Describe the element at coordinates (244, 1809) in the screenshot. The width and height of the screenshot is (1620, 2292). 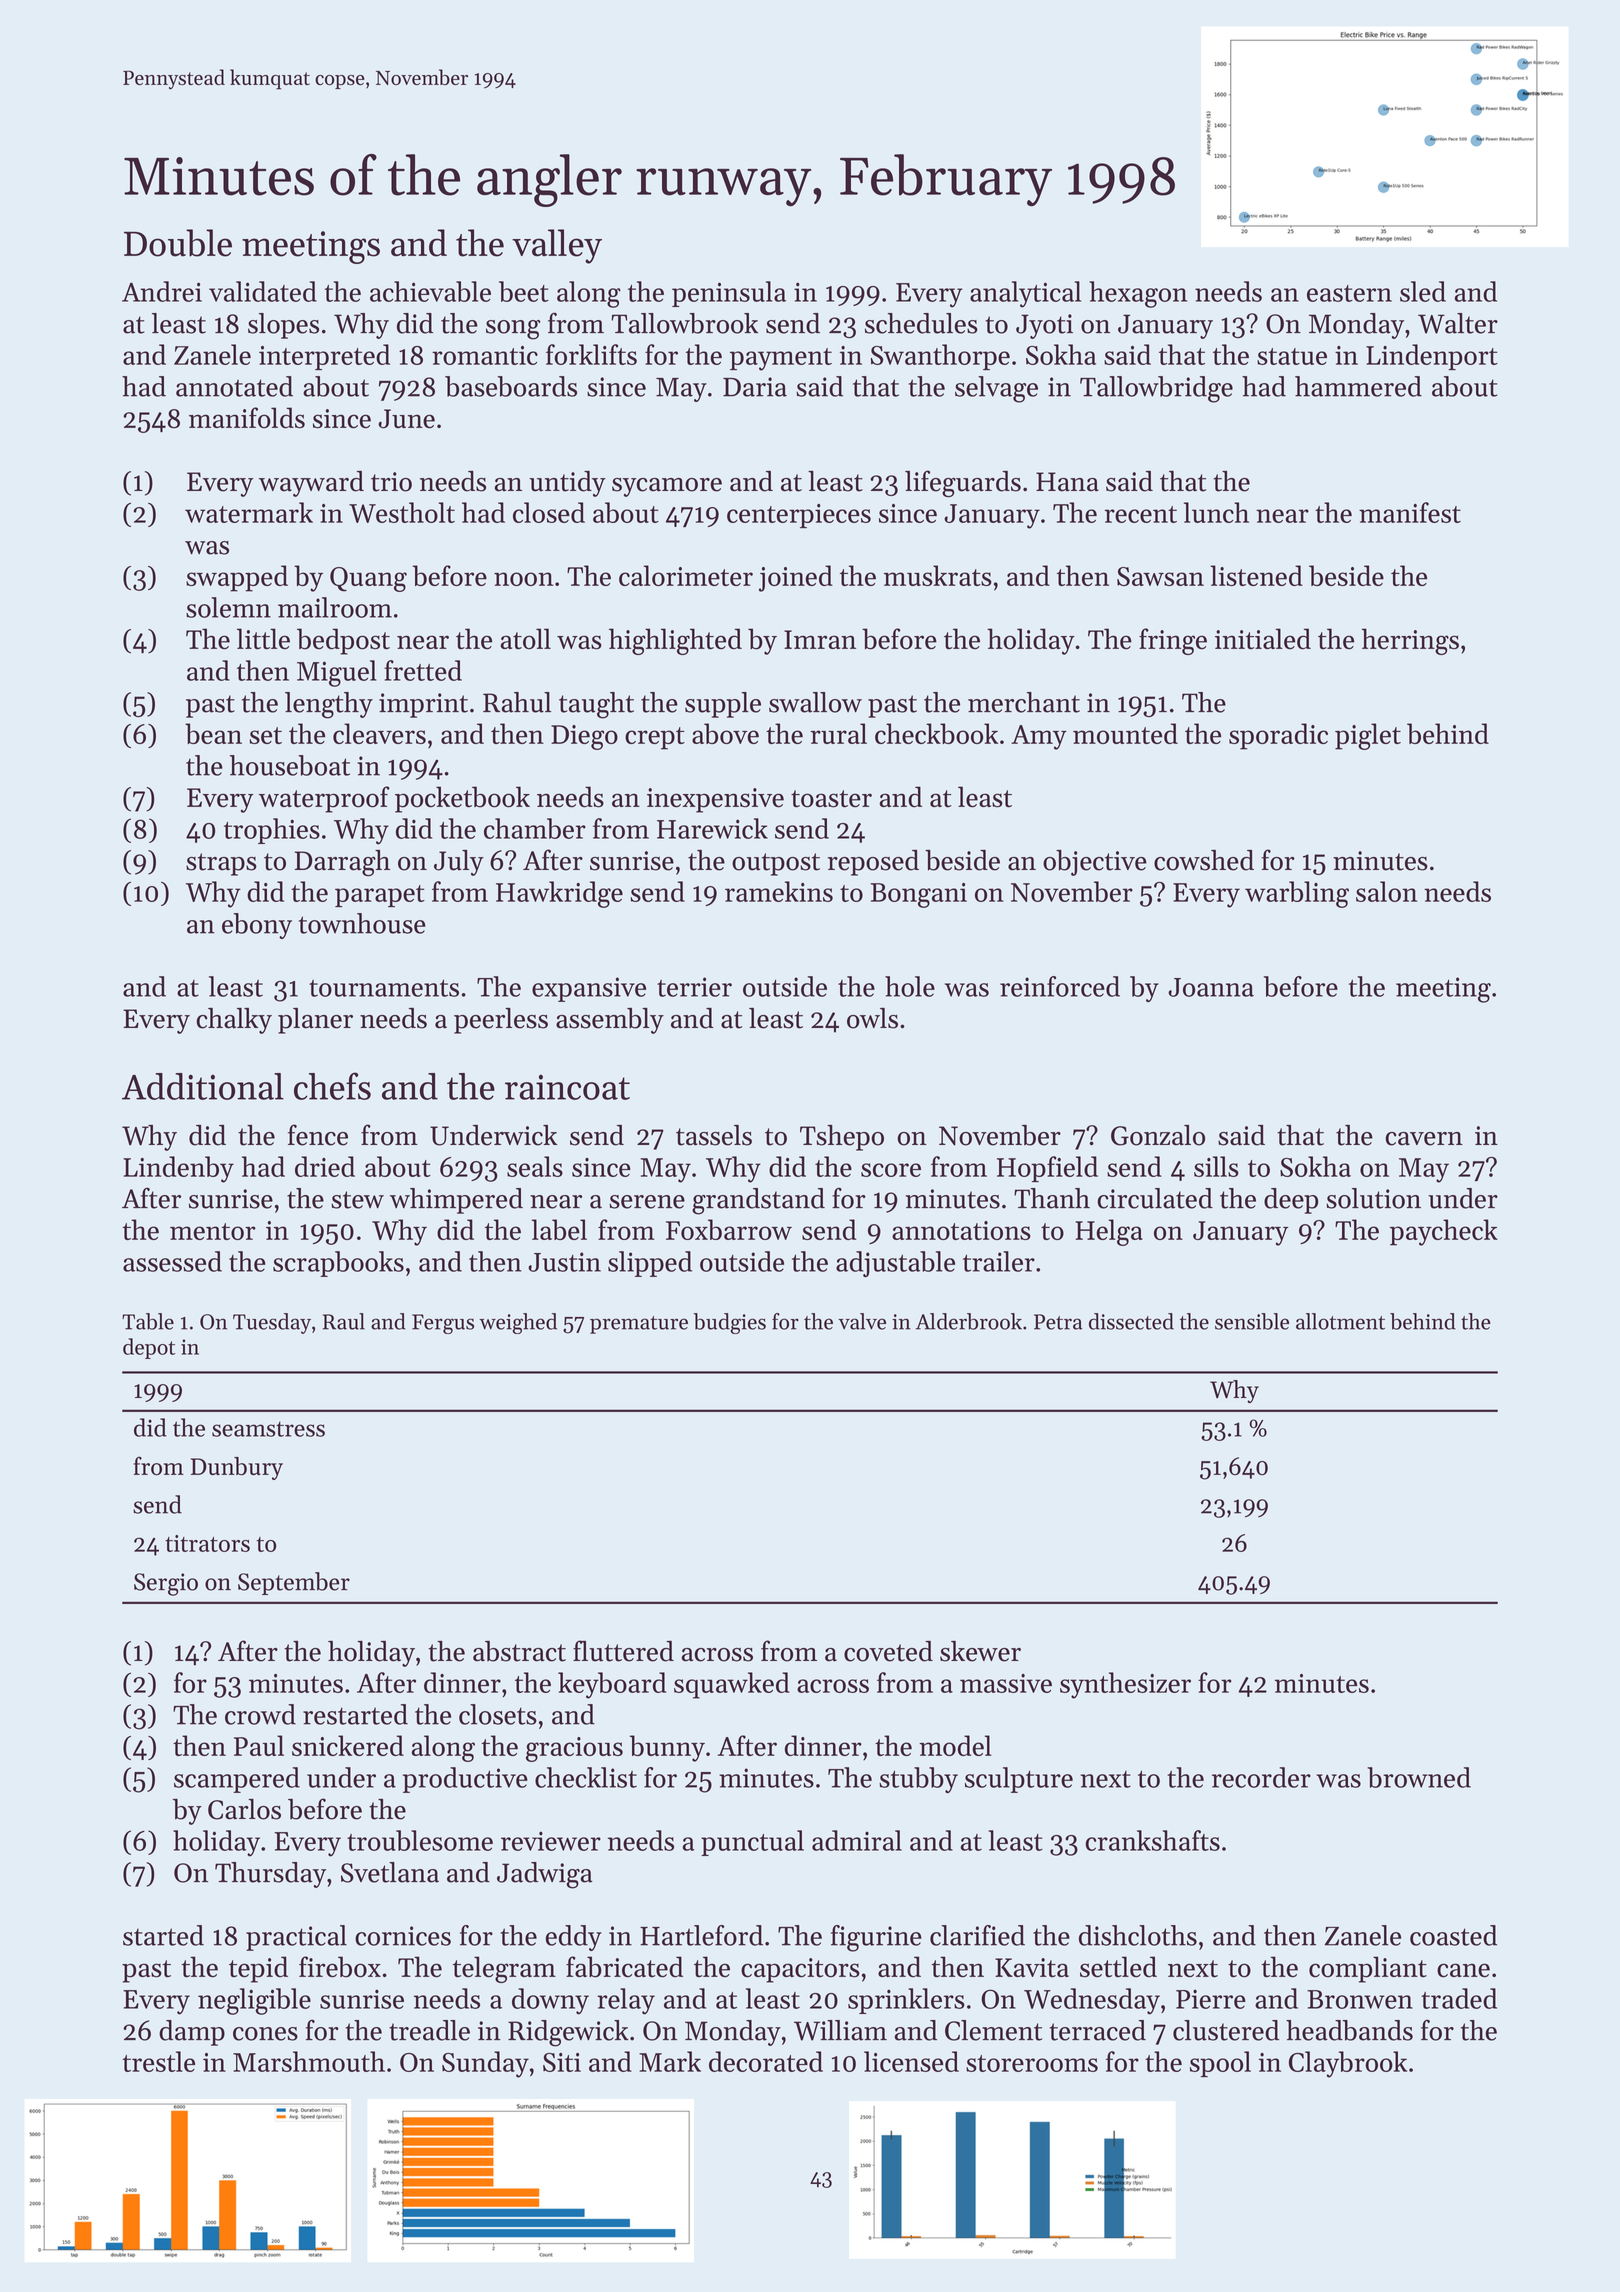
I see `Carlos` at that location.
